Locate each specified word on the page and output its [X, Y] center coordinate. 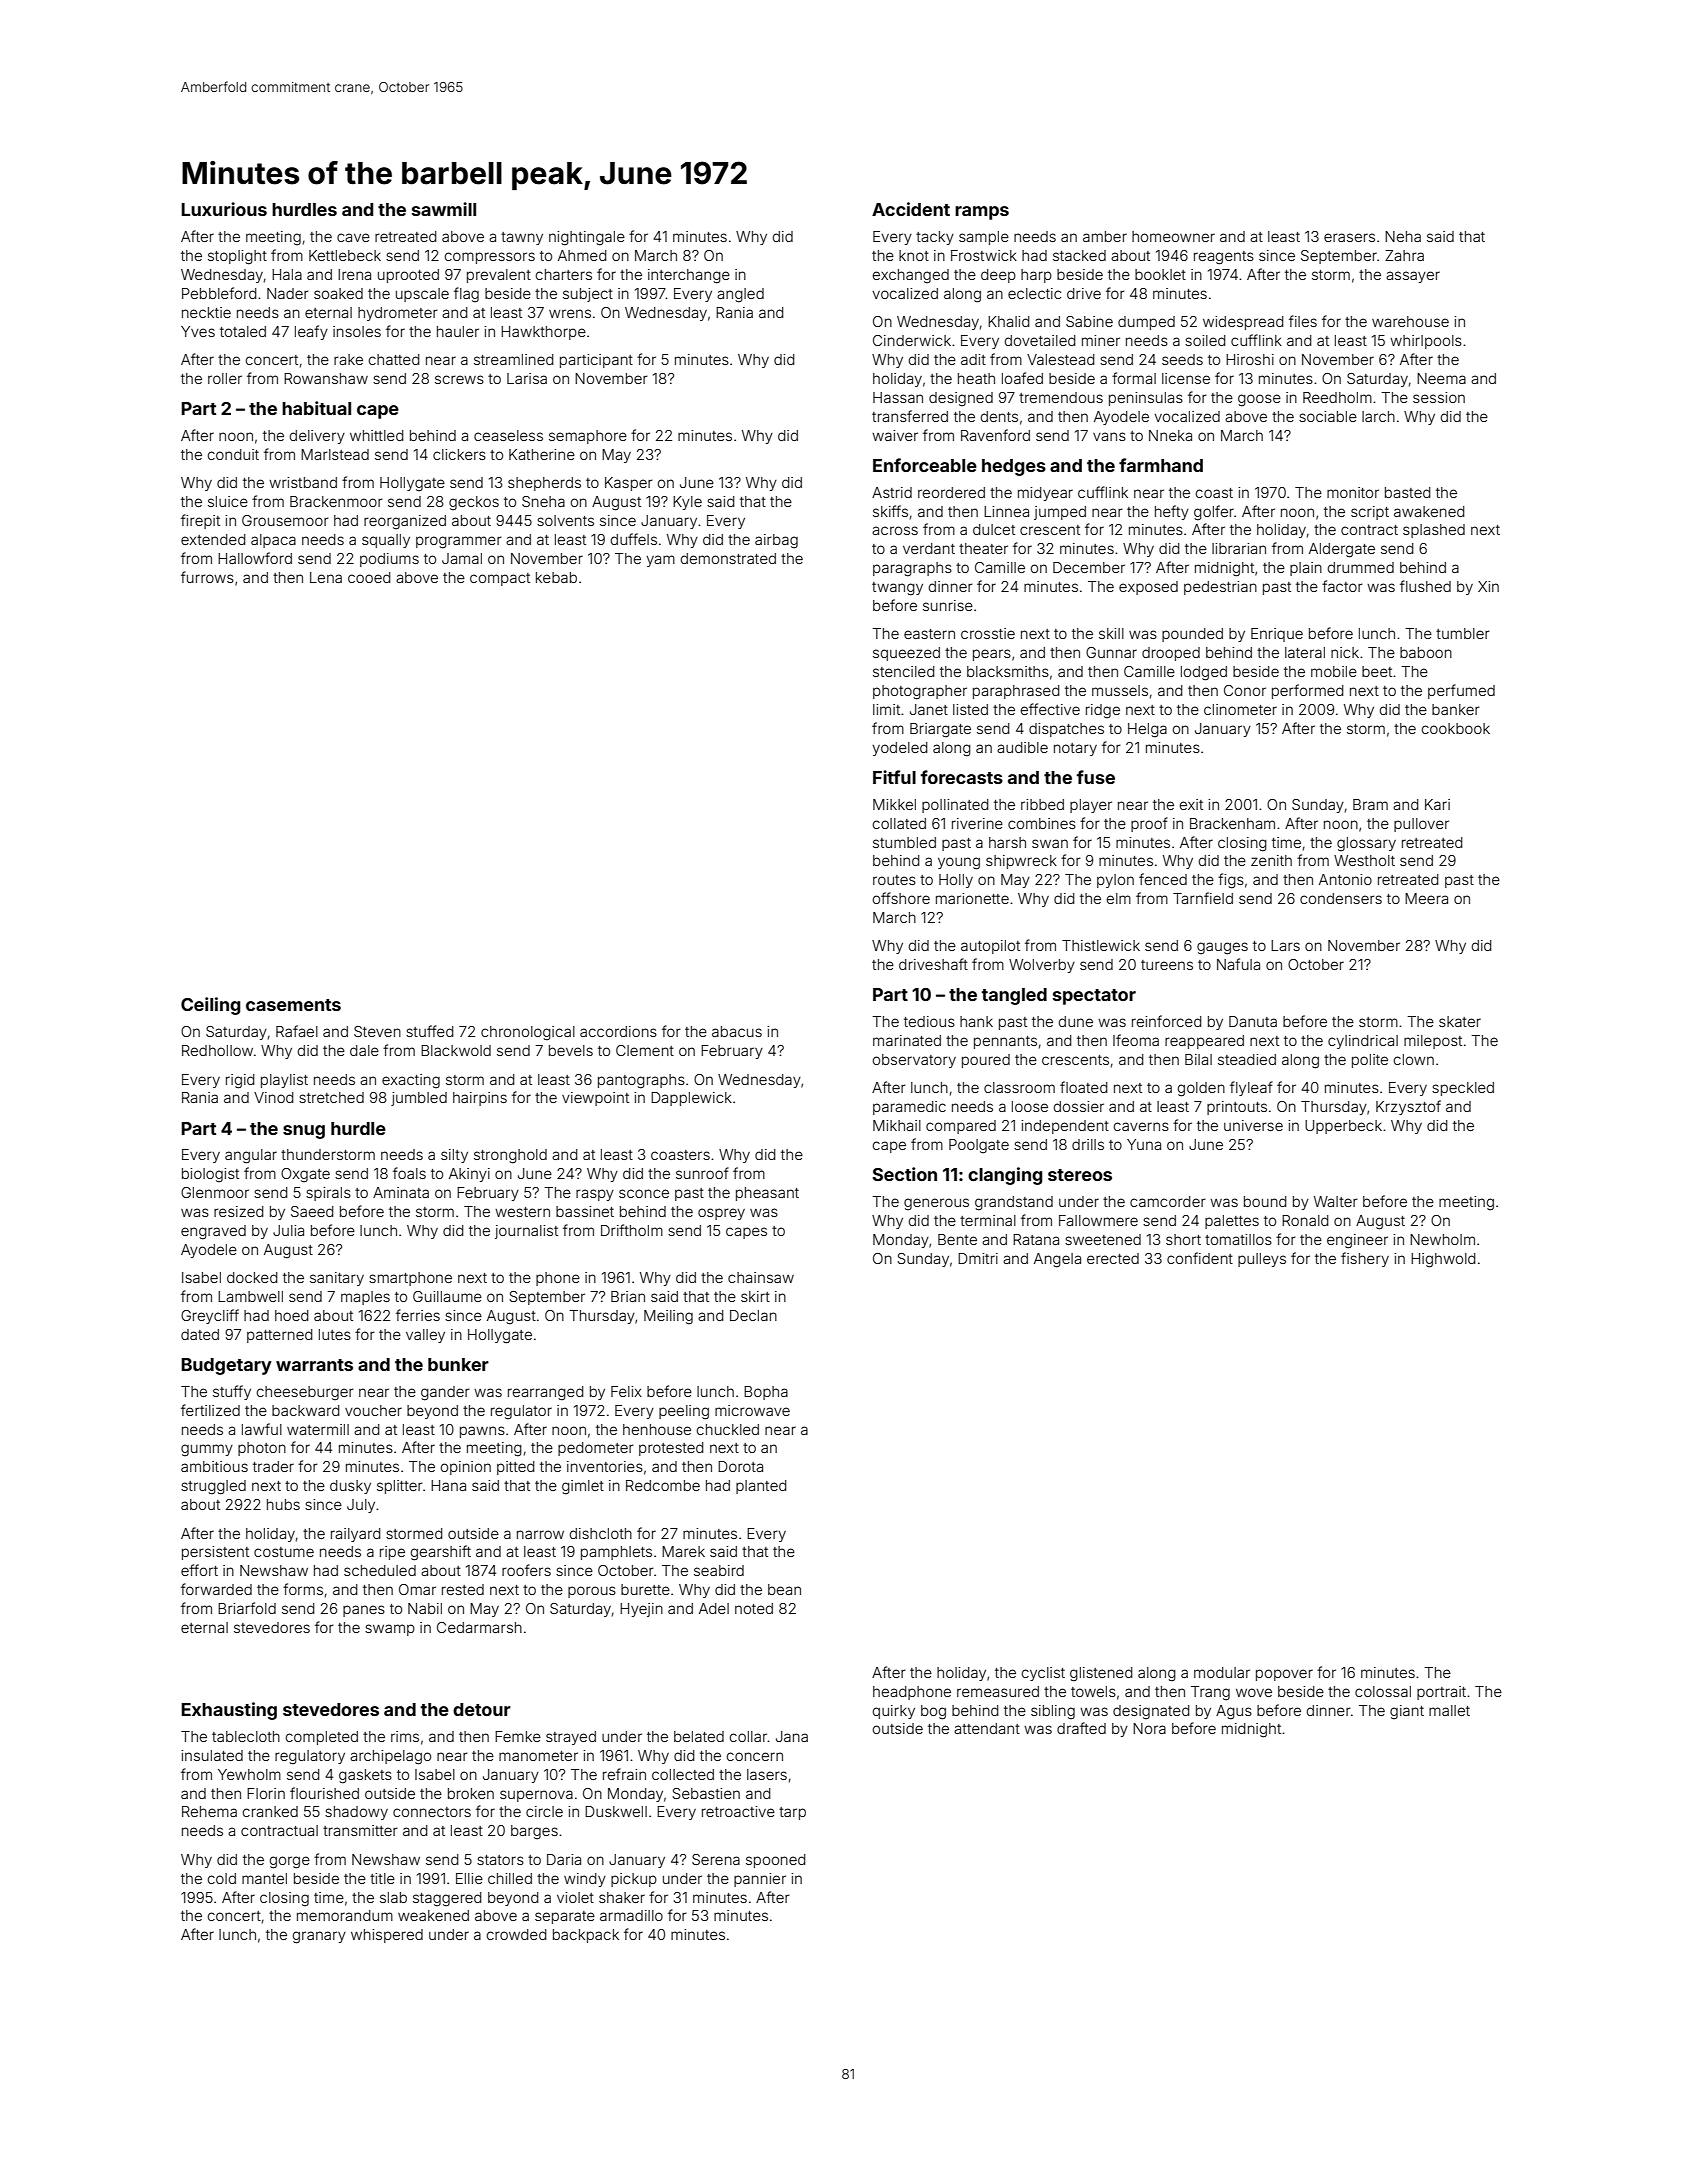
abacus [737, 1031]
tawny [522, 238]
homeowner [1173, 236]
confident [1200, 1258]
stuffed [430, 1031]
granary [319, 1937]
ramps [982, 213]
